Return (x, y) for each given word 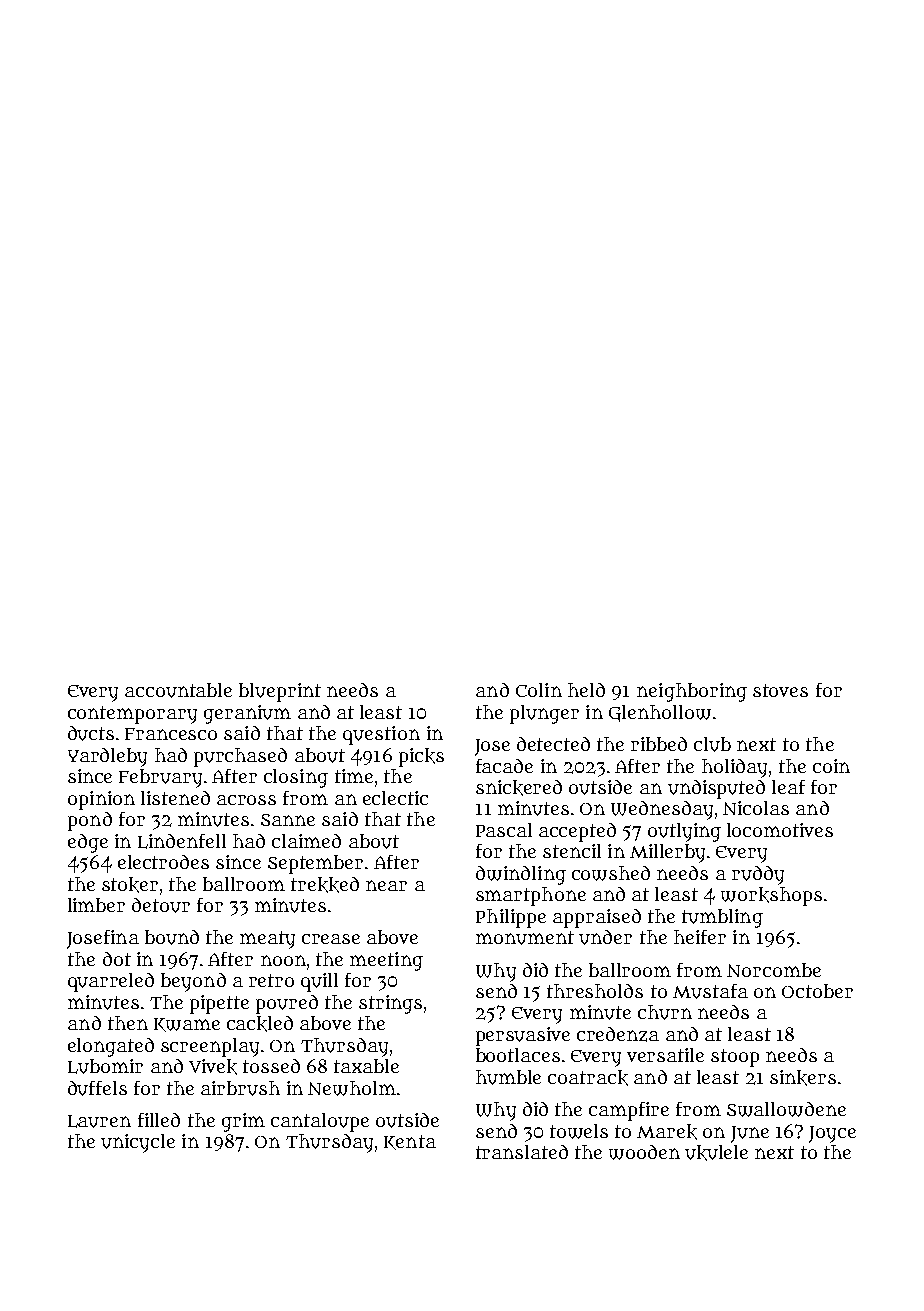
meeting (386, 961)
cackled (260, 1024)
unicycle (138, 1143)
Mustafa (710, 991)
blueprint (280, 692)
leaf (788, 787)
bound (172, 937)
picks (421, 757)
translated (522, 1152)
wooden (644, 1152)
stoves (780, 690)
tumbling (722, 918)
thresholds (595, 991)
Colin (539, 690)
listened (175, 798)
